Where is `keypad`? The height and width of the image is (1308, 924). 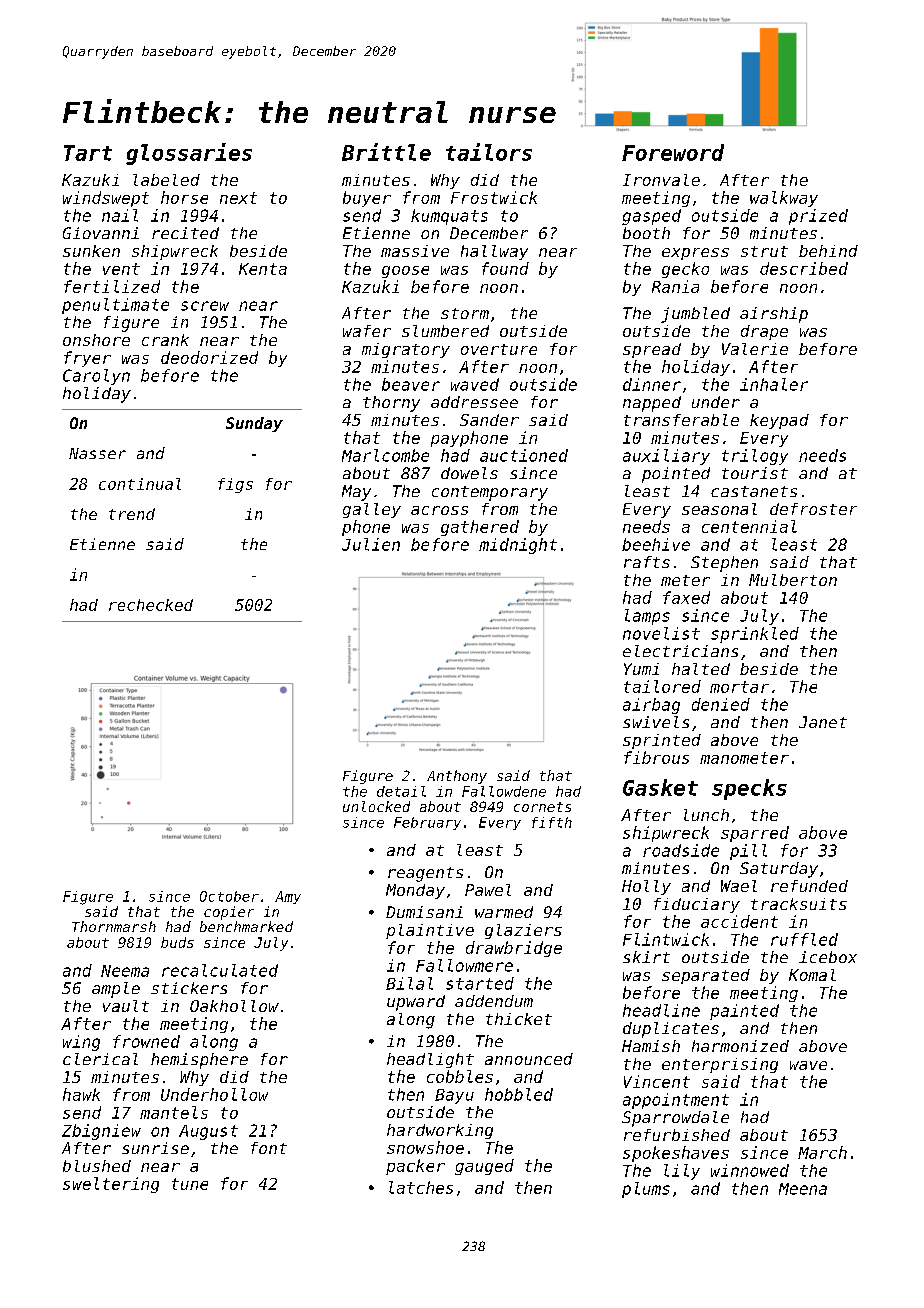
keypad is located at coordinates (779, 421).
